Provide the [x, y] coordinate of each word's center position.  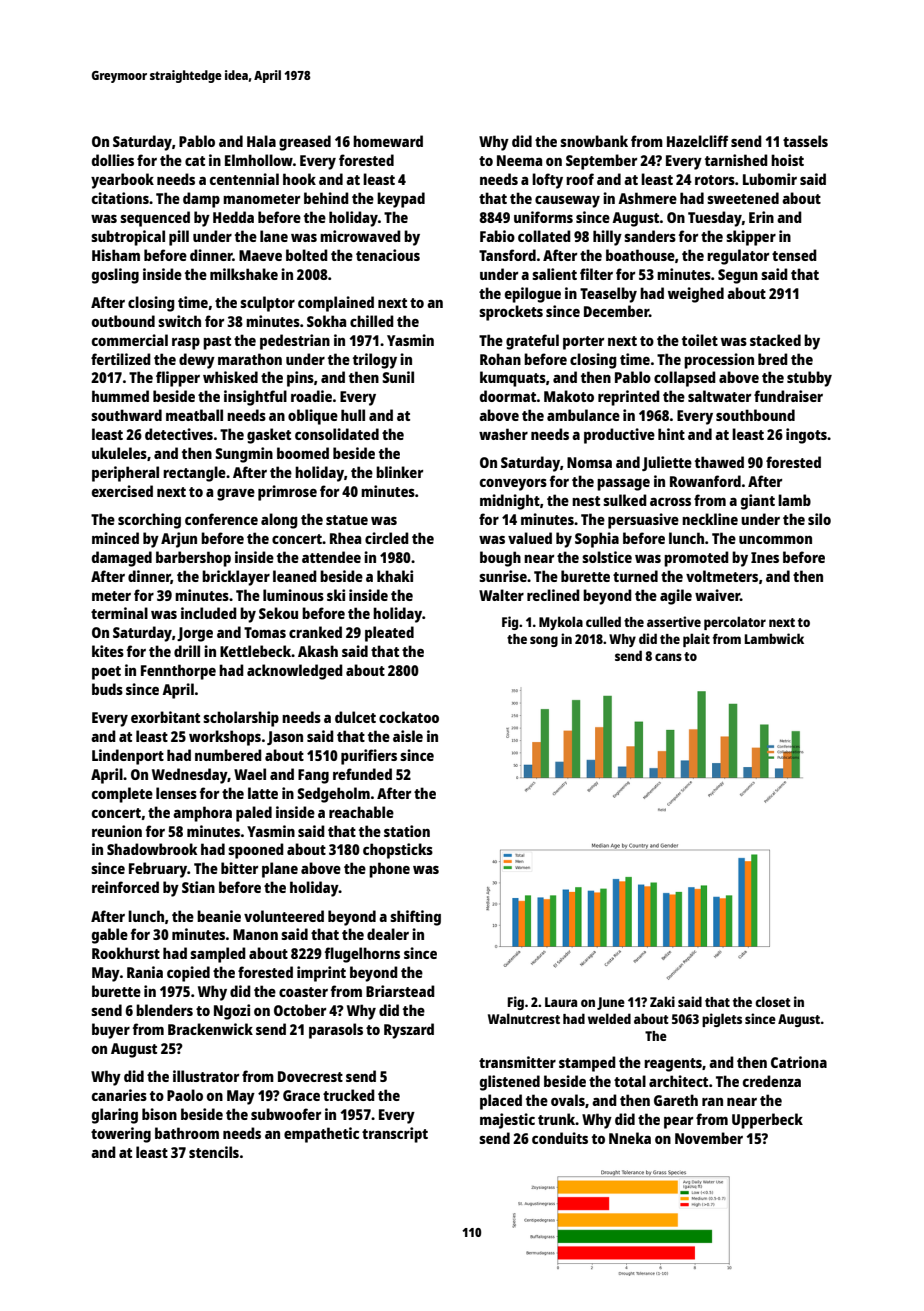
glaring [115, 1116]
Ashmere [647, 198]
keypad [401, 200]
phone [389, 870]
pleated [389, 634]
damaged [122, 559]
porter [583, 343]
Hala [261, 141]
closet [773, 1001]
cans [668, 657]
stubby [809, 379]
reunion [117, 831]
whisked [230, 377]
